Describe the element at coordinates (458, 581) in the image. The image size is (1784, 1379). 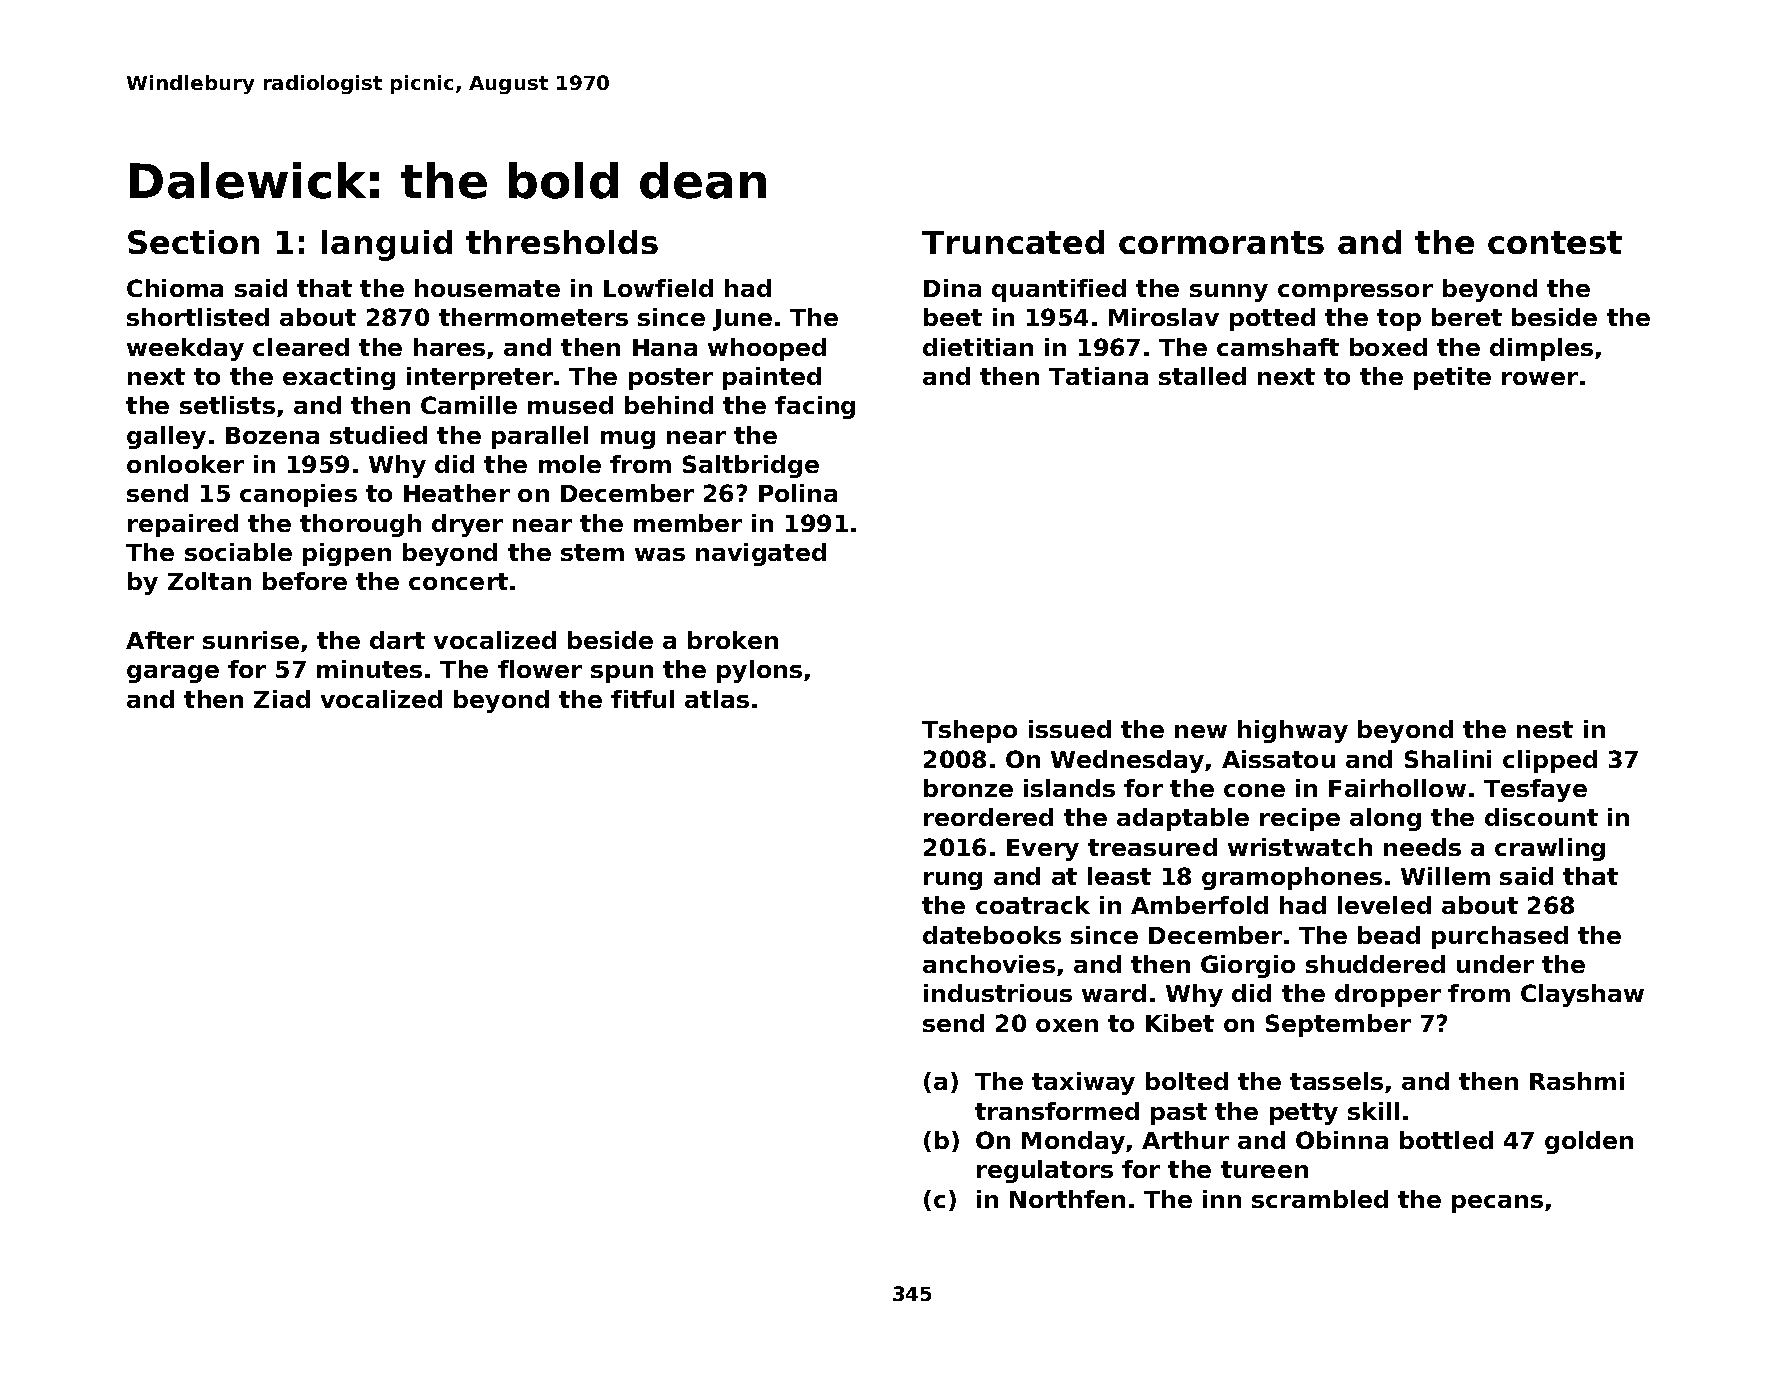
I see `concert` at that location.
